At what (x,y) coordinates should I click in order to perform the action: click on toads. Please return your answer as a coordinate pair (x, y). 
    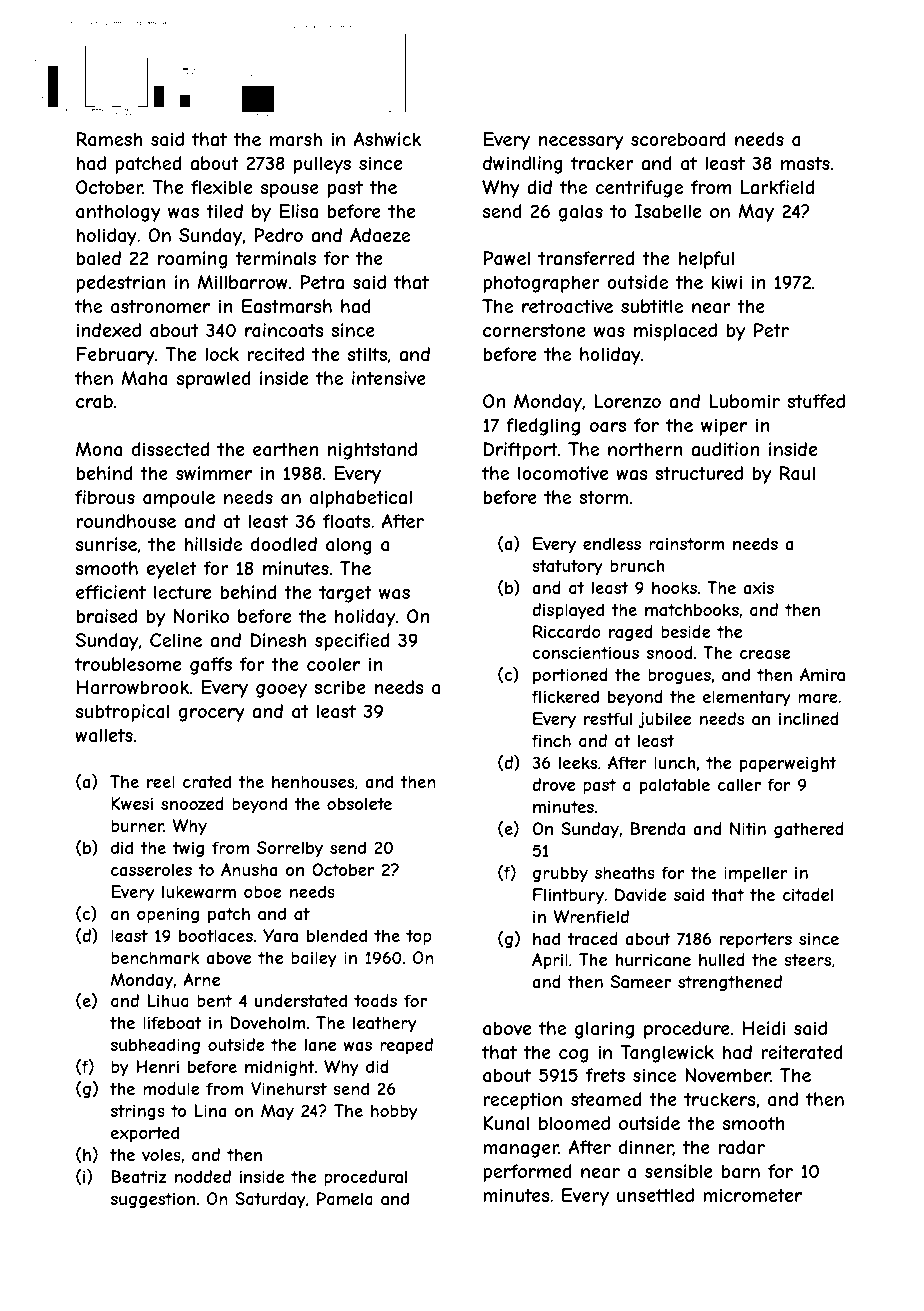
    Looking at the image, I should click on (375, 1000).
